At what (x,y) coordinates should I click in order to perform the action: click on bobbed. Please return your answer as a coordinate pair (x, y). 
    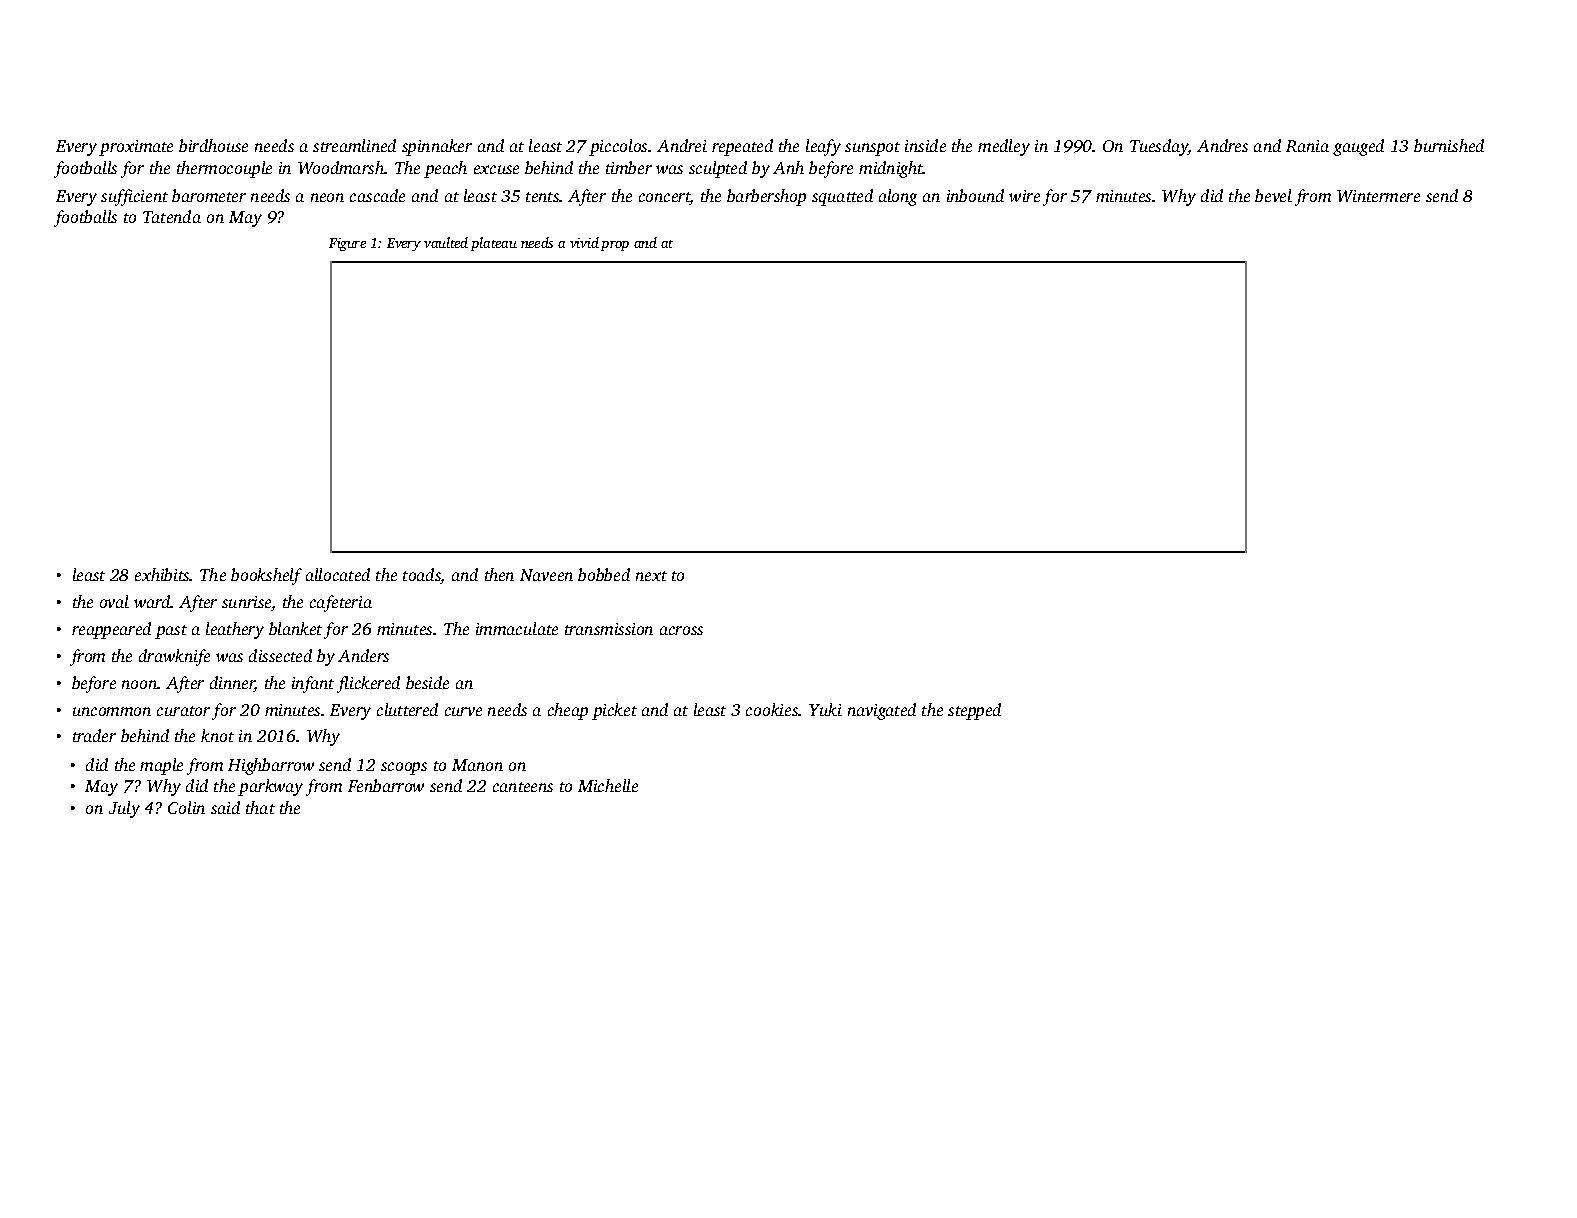
    Looking at the image, I should click on (604, 574).
